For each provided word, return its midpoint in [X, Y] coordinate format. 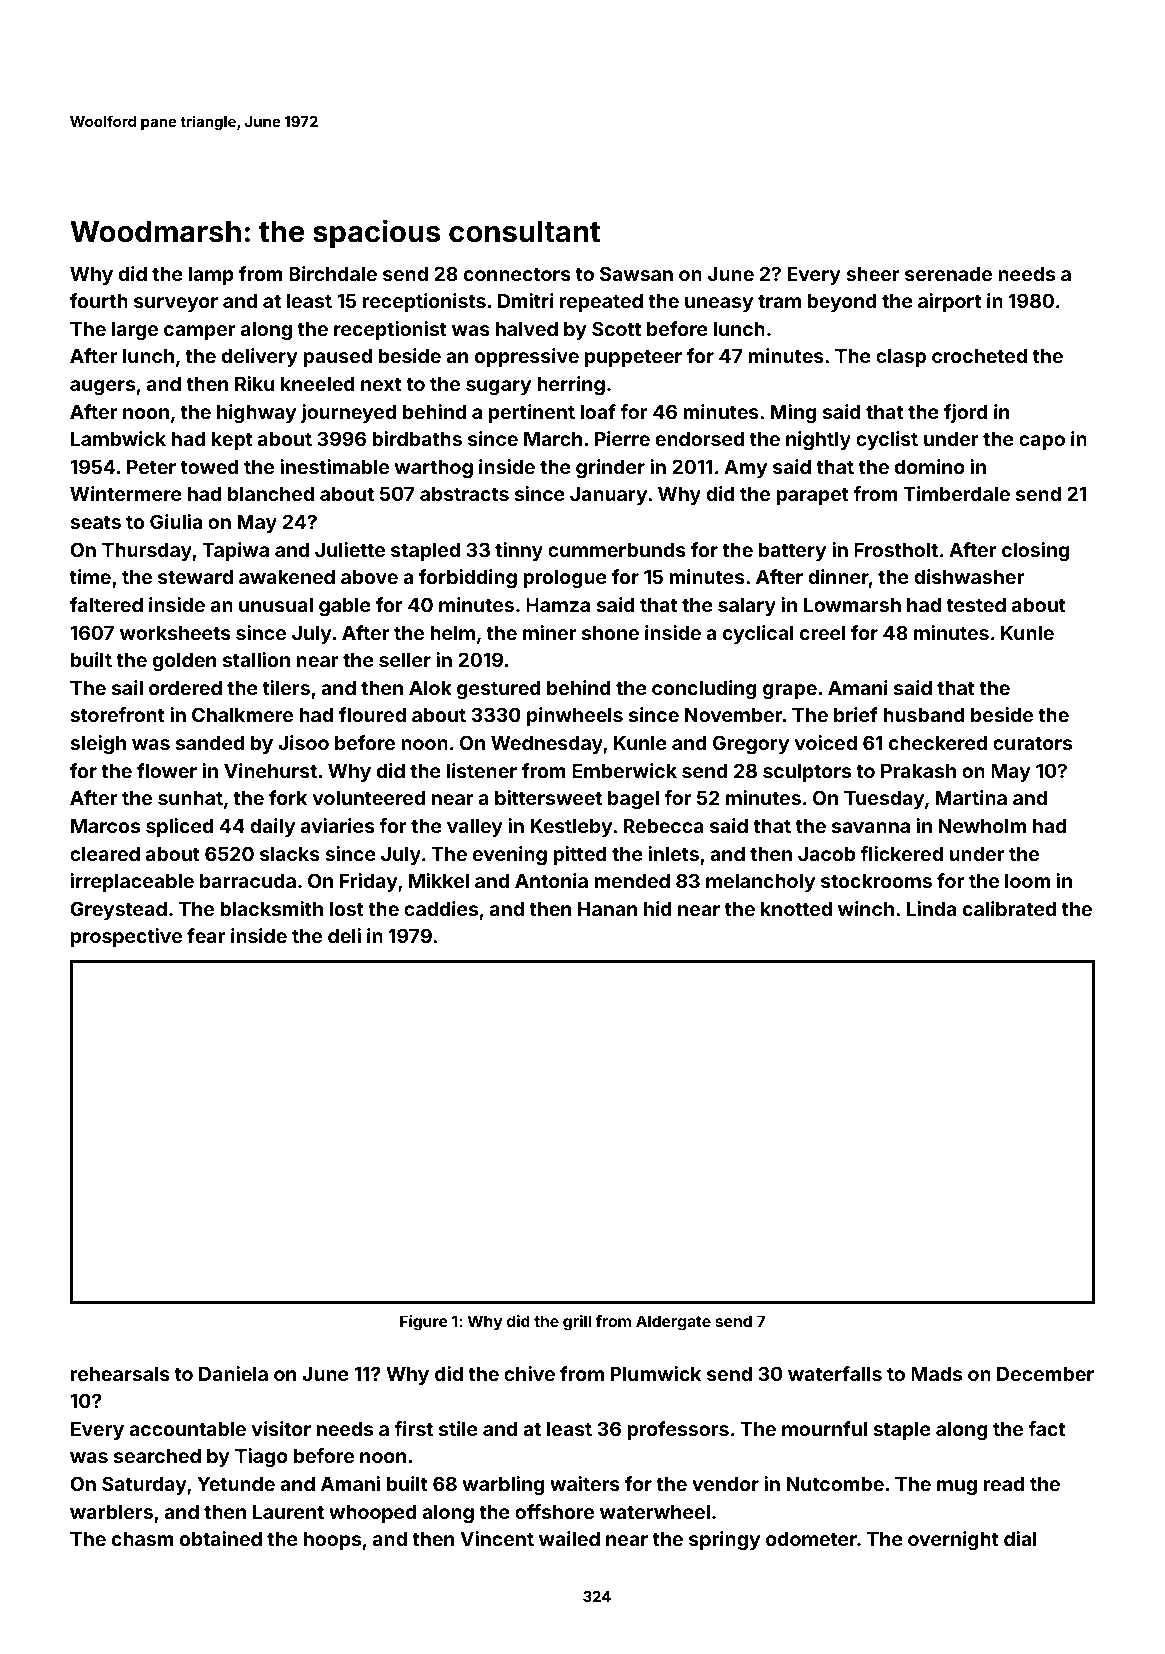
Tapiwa [235, 551]
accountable [187, 1429]
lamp [211, 276]
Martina [971, 797]
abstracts [464, 494]
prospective [126, 937]
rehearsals [120, 1374]
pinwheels [575, 716]
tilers [286, 687]
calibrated [1009, 908]
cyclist [887, 440]
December [1045, 1373]
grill [577, 1323]
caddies [441, 908]
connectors [517, 274]
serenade [948, 274]
